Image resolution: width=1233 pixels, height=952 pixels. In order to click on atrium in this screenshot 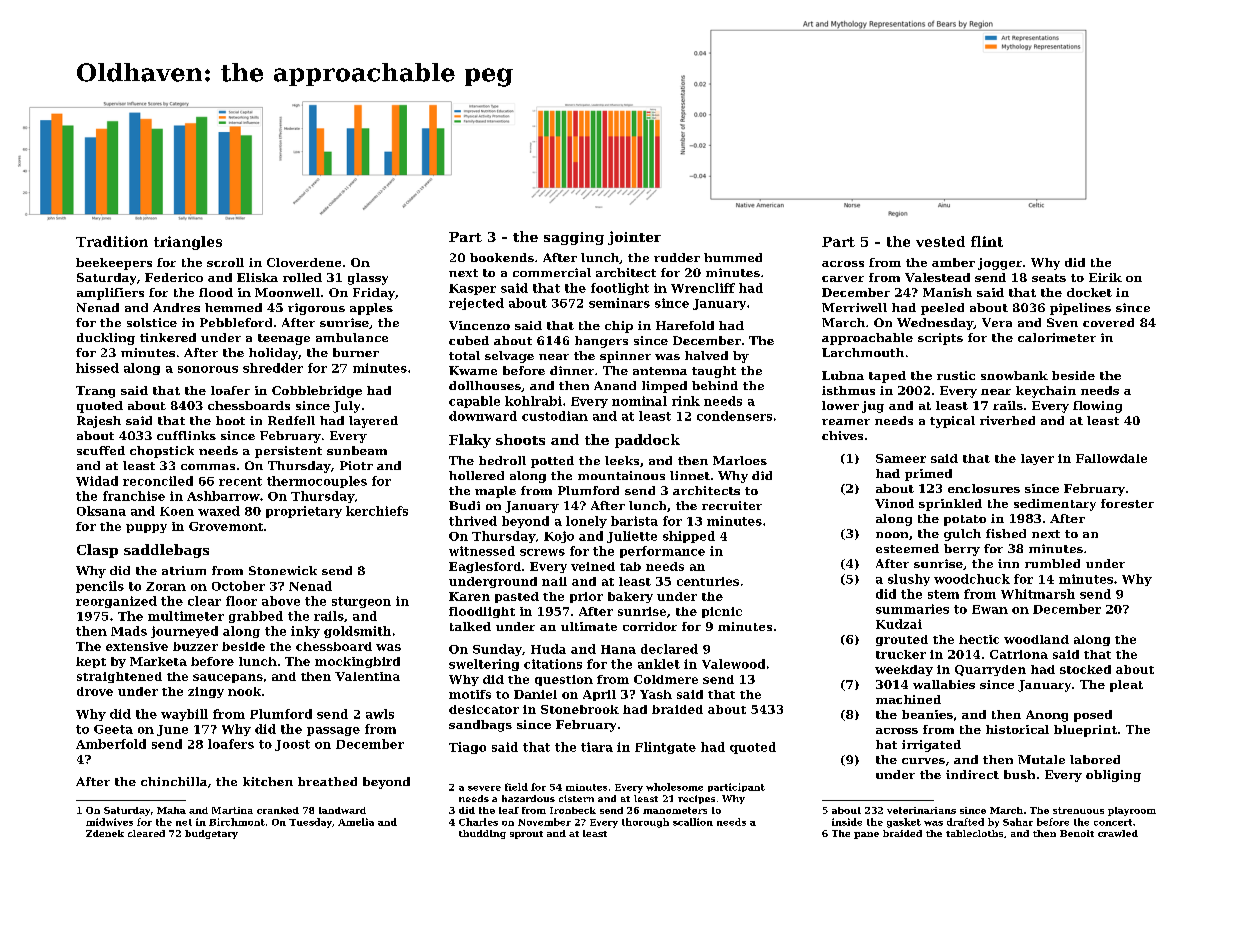, I will do `click(184, 570)`.
